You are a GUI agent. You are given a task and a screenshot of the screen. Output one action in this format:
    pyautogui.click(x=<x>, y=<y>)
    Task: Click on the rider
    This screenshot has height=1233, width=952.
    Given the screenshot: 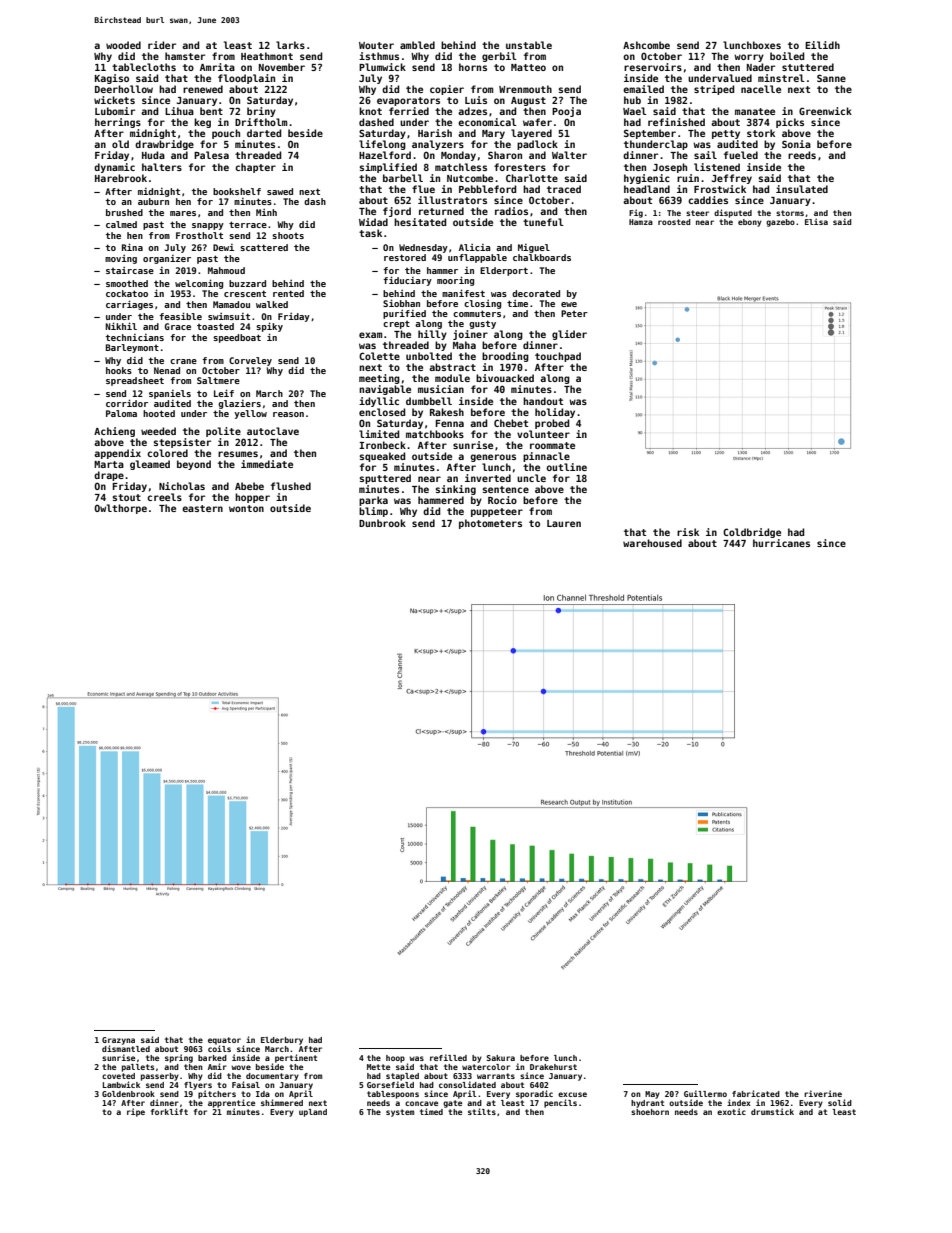 What is the action you would take?
    pyautogui.click(x=162, y=45)
